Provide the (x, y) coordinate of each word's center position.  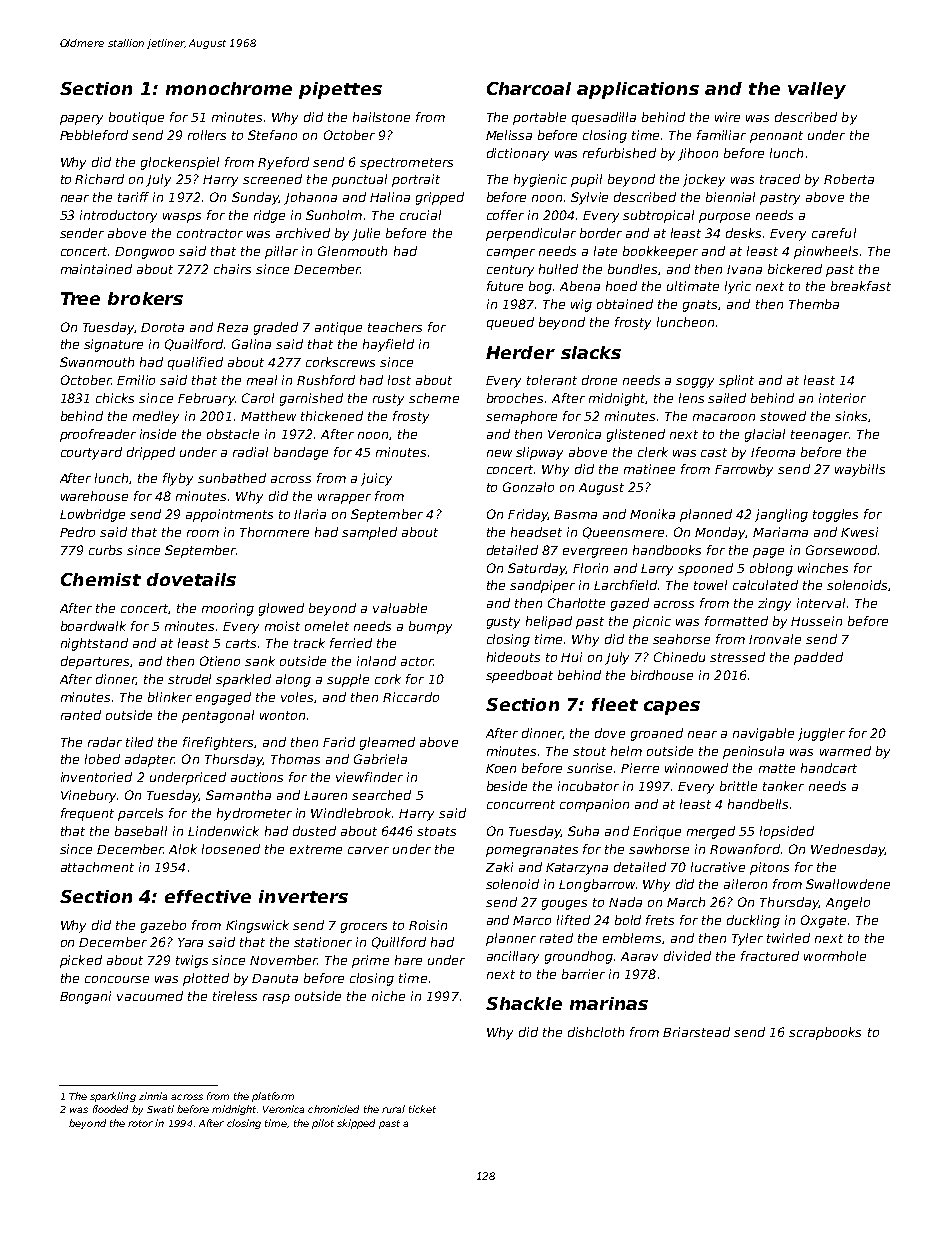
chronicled (333, 1109)
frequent (87, 814)
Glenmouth (352, 251)
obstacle (233, 434)
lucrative (718, 867)
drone (599, 380)
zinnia (153, 1096)
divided (687, 956)
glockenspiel (180, 163)
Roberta (849, 179)
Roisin (428, 925)
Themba (814, 304)
